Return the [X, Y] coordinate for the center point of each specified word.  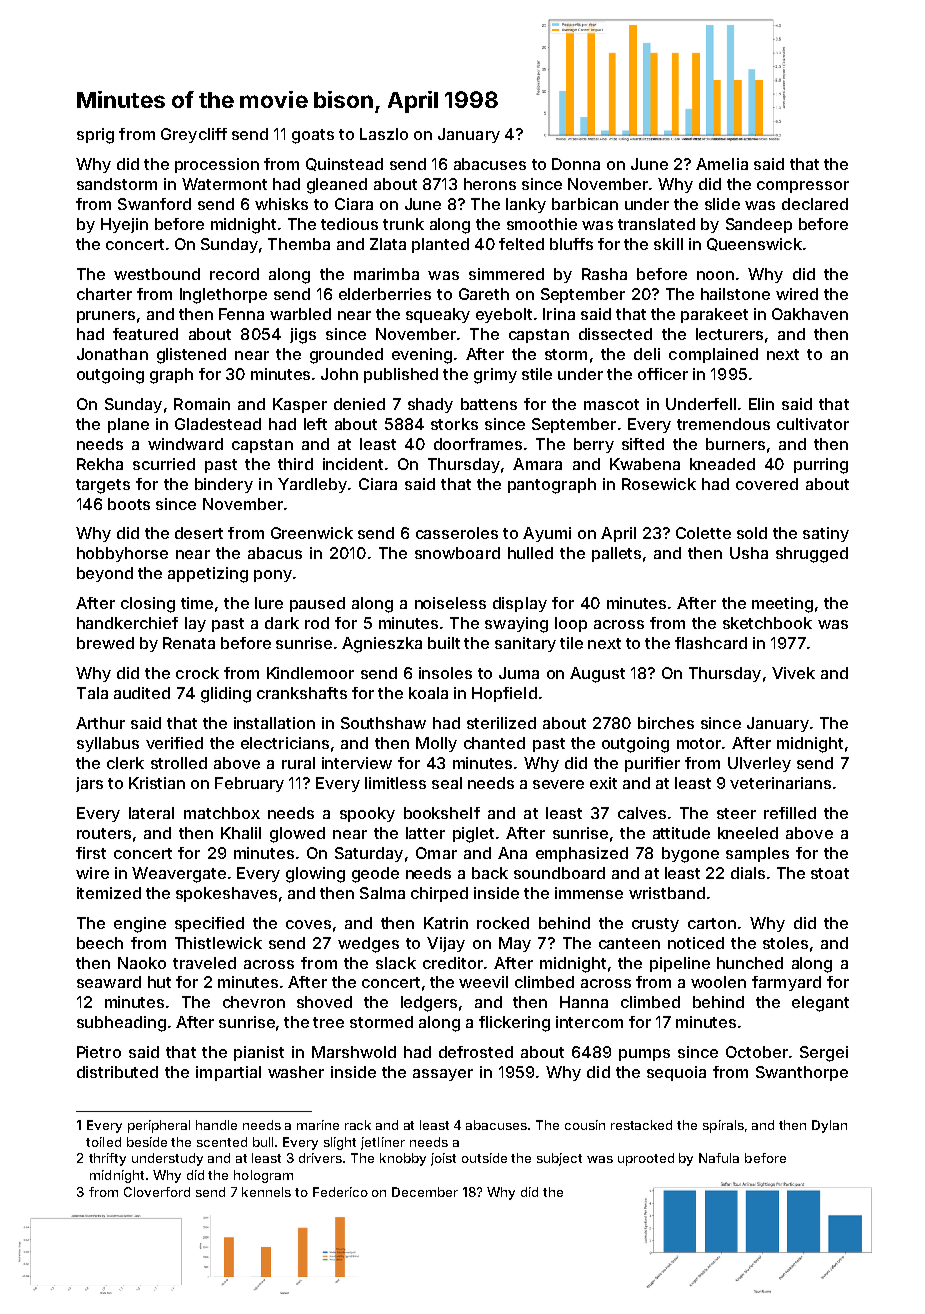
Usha [749, 553]
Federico [340, 1192]
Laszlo [384, 134]
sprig [95, 136]
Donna [576, 164]
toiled [103, 1142]
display [520, 604]
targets [103, 486]
